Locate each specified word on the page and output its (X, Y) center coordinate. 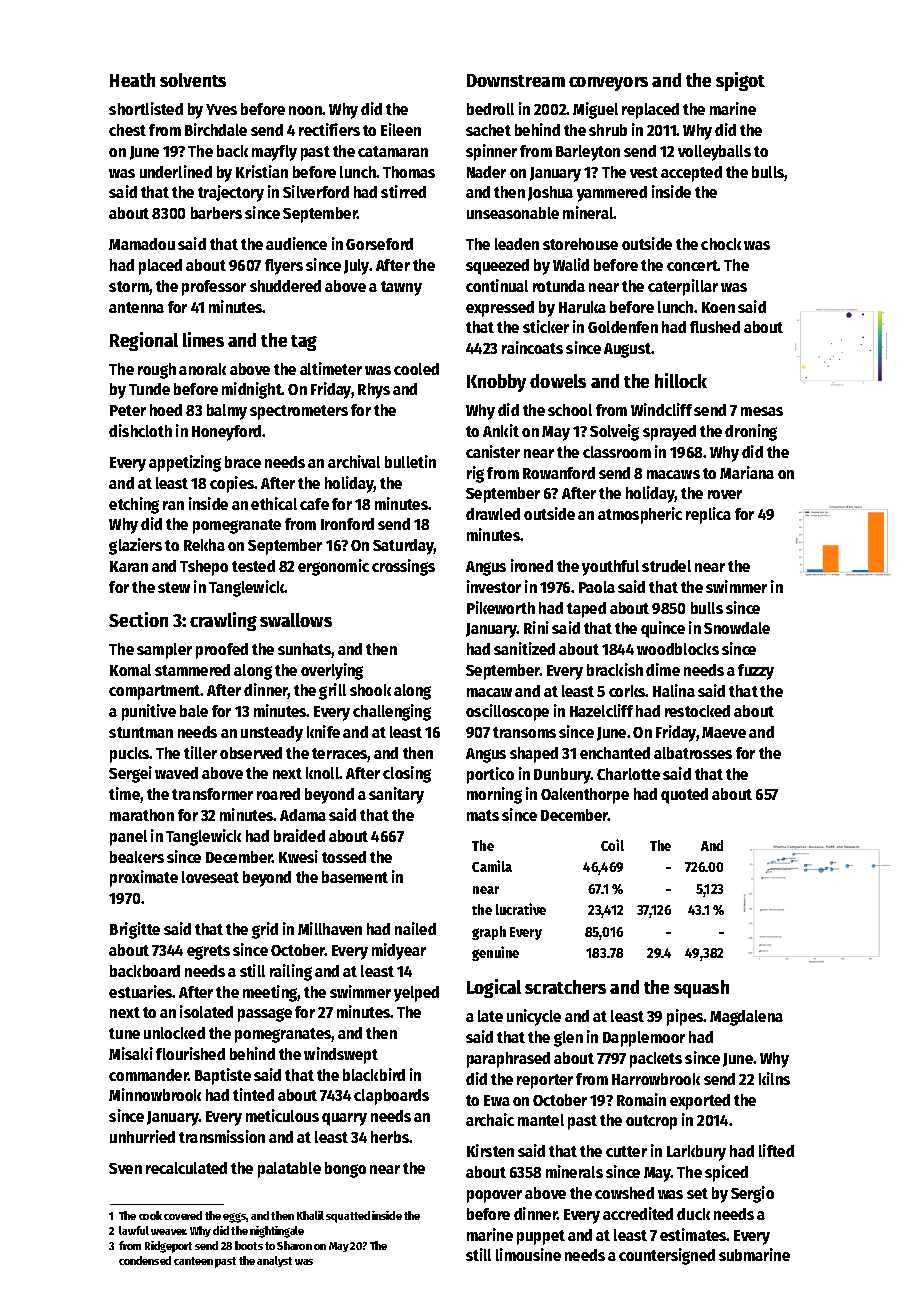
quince (663, 629)
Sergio (752, 1194)
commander (149, 1075)
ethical (274, 503)
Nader (486, 172)
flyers (284, 267)
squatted (348, 1217)
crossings (403, 567)
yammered (612, 194)
